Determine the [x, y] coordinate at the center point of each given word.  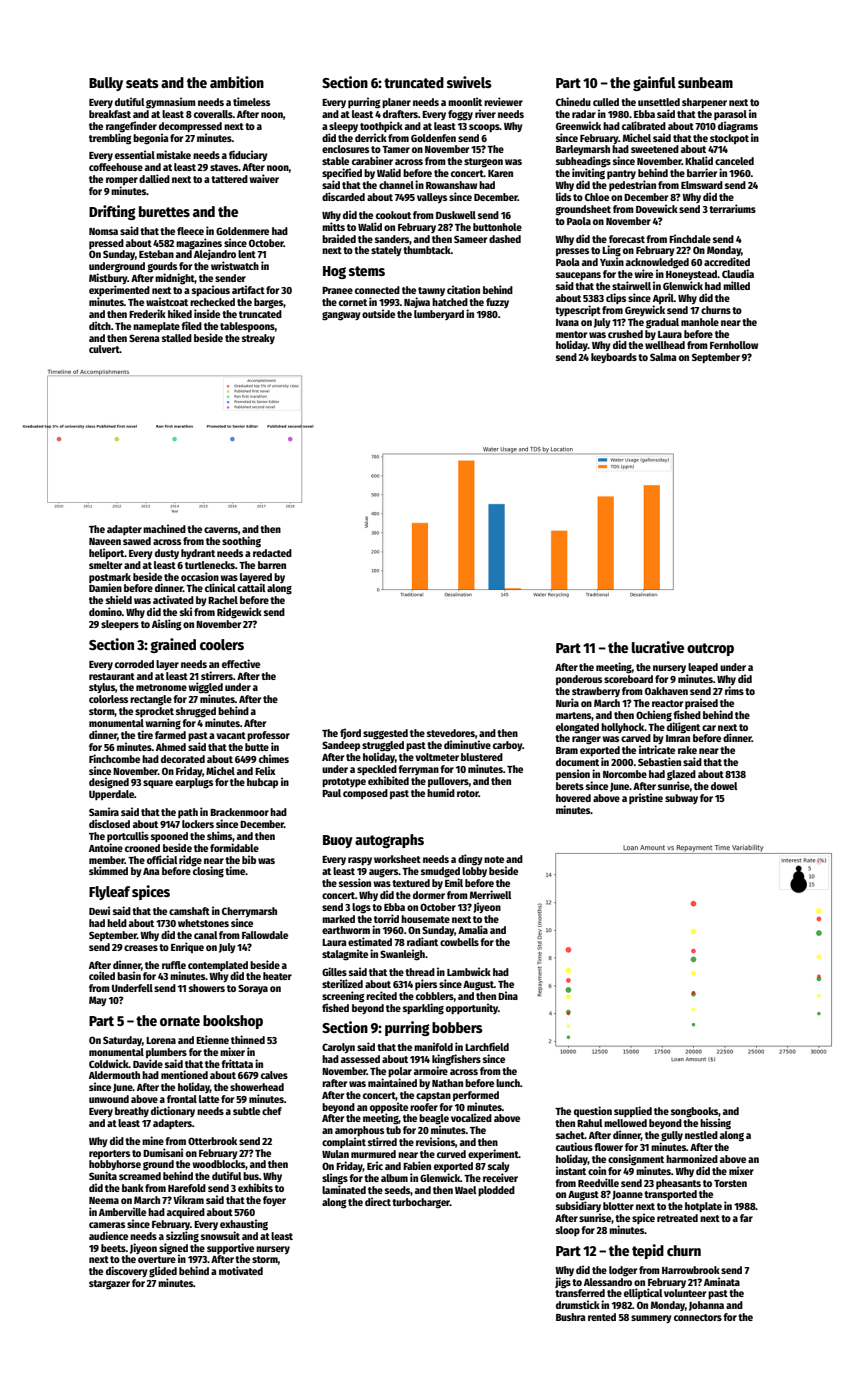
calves [274, 1075]
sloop [568, 1231]
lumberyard [439, 315]
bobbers [457, 1027]
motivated [241, 1270]
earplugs [194, 783]
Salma [663, 357]
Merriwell [491, 894]
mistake [173, 154]
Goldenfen [433, 138]
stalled [177, 338]
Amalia [473, 929]
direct [378, 1201]
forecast [627, 239]
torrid [386, 918]
